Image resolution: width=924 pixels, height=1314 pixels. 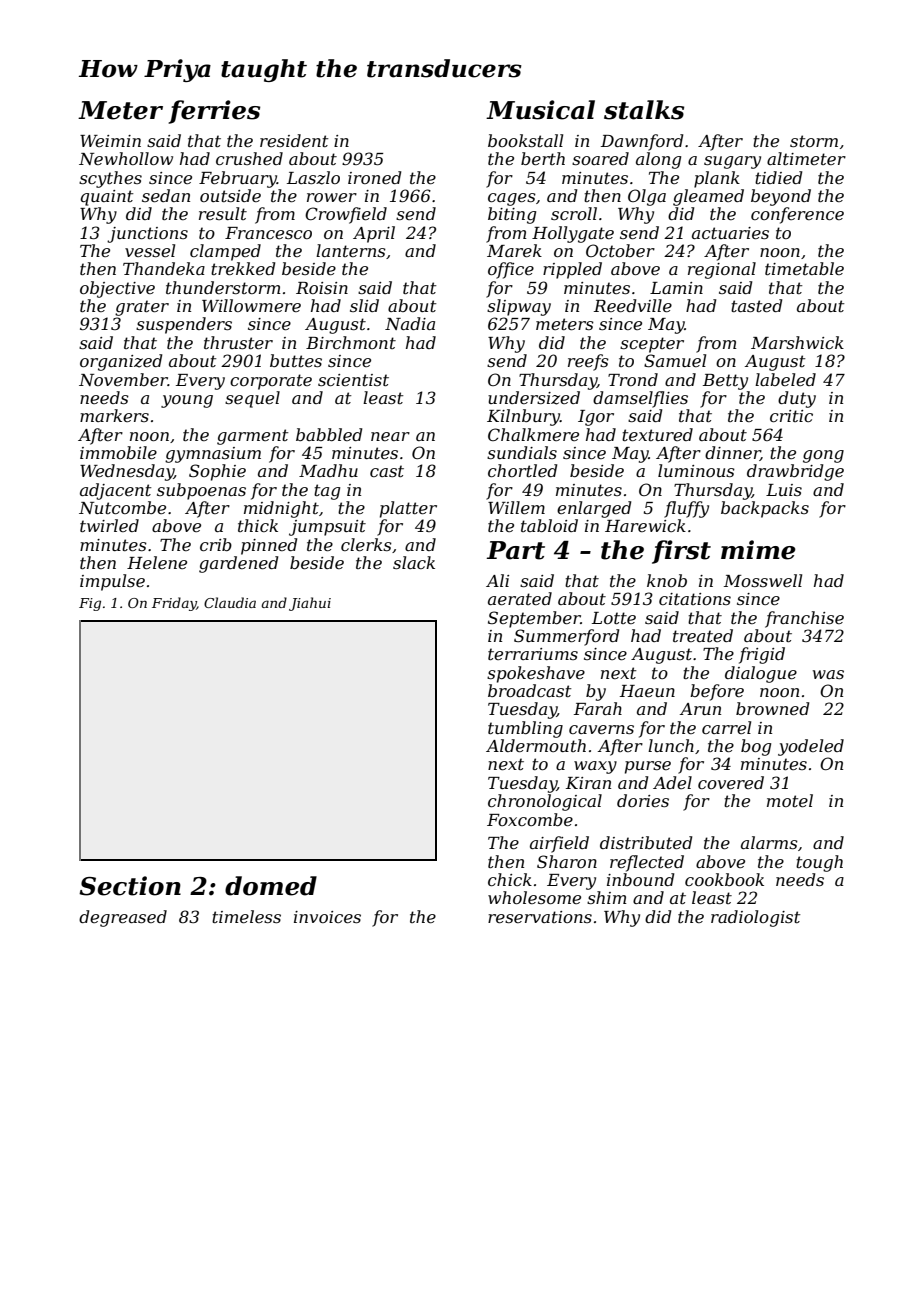 I want to click on berth, so click(x=543, y=158).
